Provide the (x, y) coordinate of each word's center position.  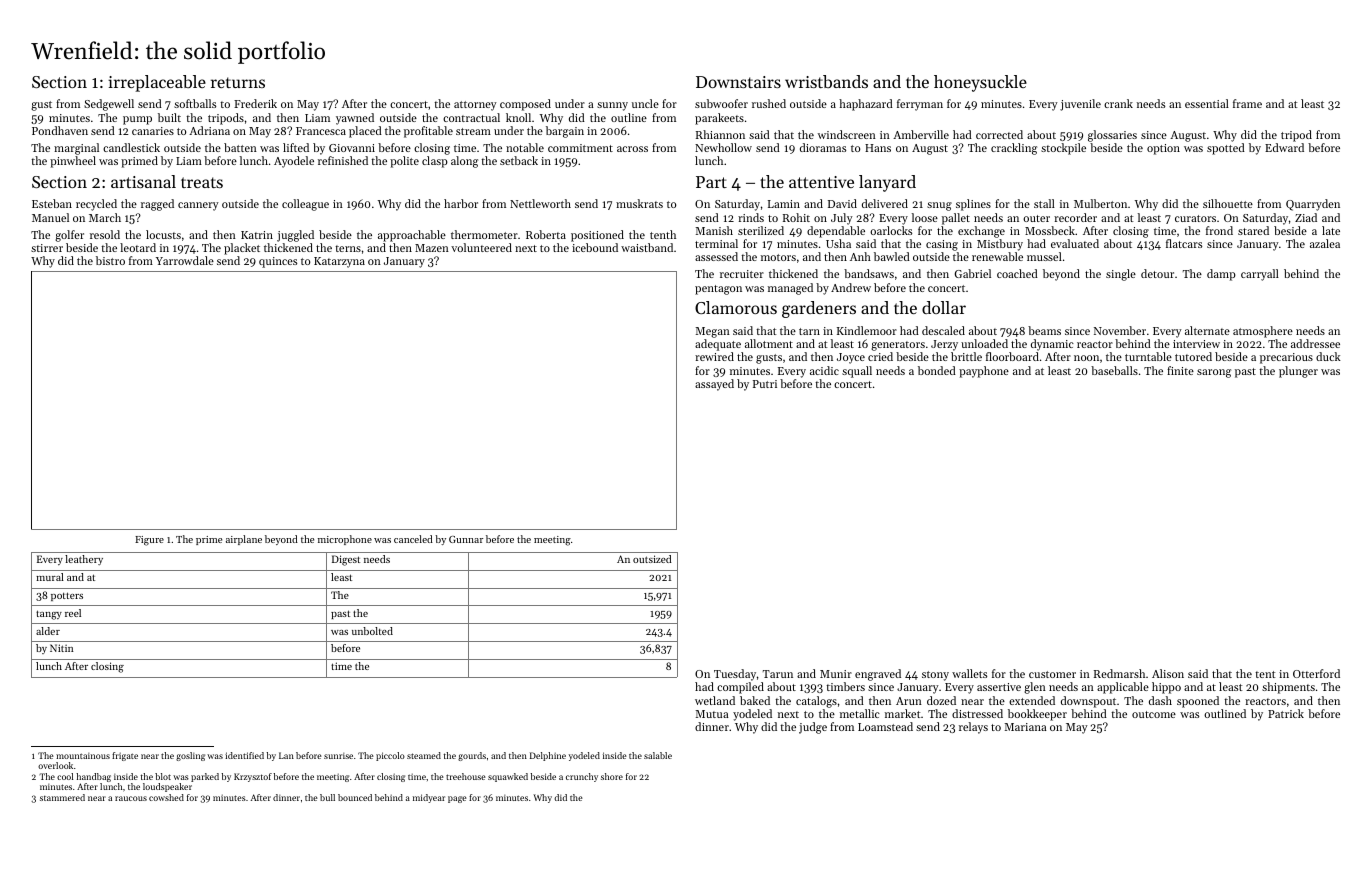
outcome (1154, 714)
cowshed (166, 797)
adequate (718, 345)
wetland (715, 700)
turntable (1148, 356)
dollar (944, 307)
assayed (714, 385)
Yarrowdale (185, 260)
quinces (278, 262)
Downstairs (738, 82)
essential (1207, 103)
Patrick (1286, 713)
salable (658, 755)
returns (238, 82)
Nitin (62, 648)
